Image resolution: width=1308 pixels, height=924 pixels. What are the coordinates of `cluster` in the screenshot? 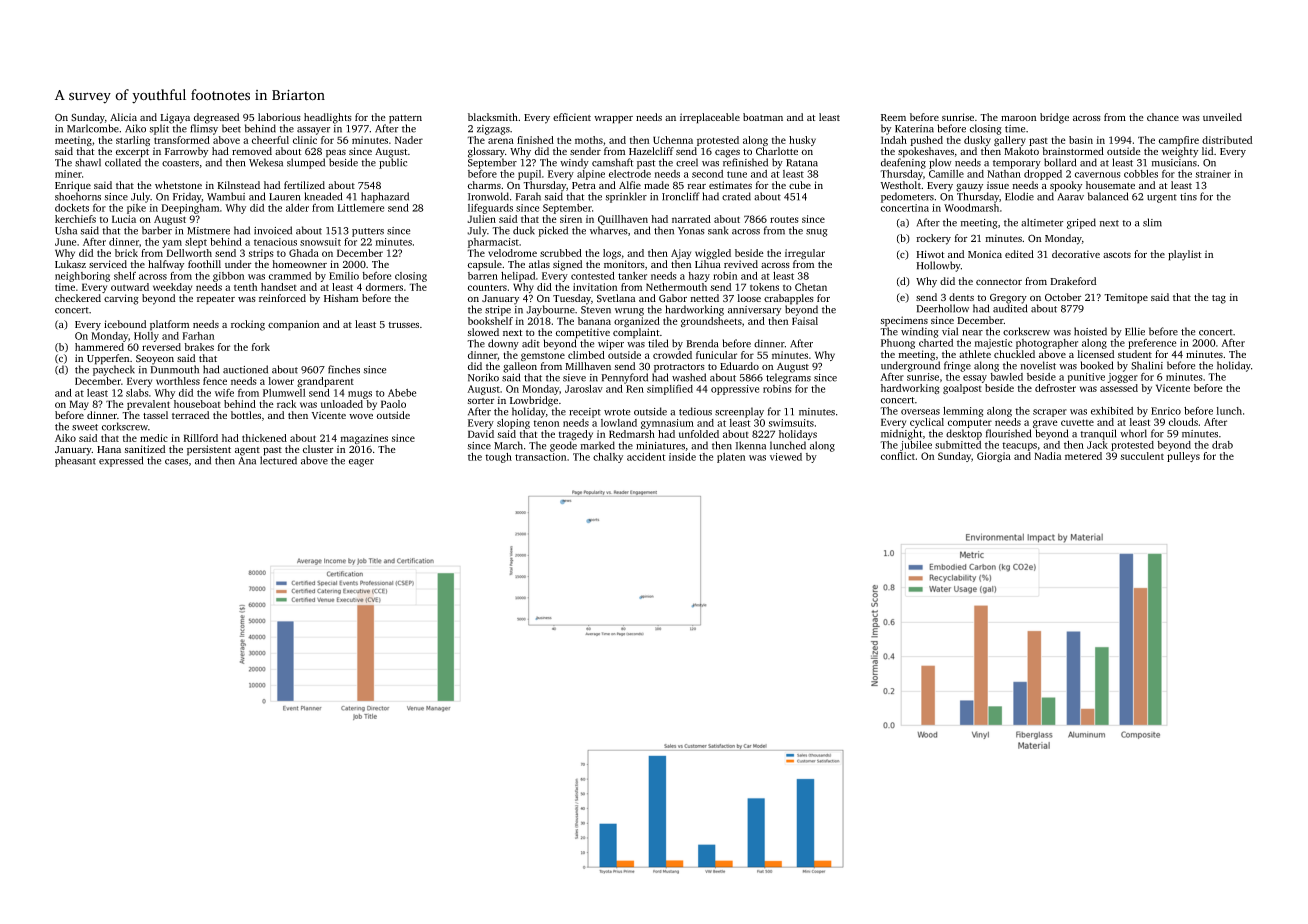 It's located at (318, 449).
